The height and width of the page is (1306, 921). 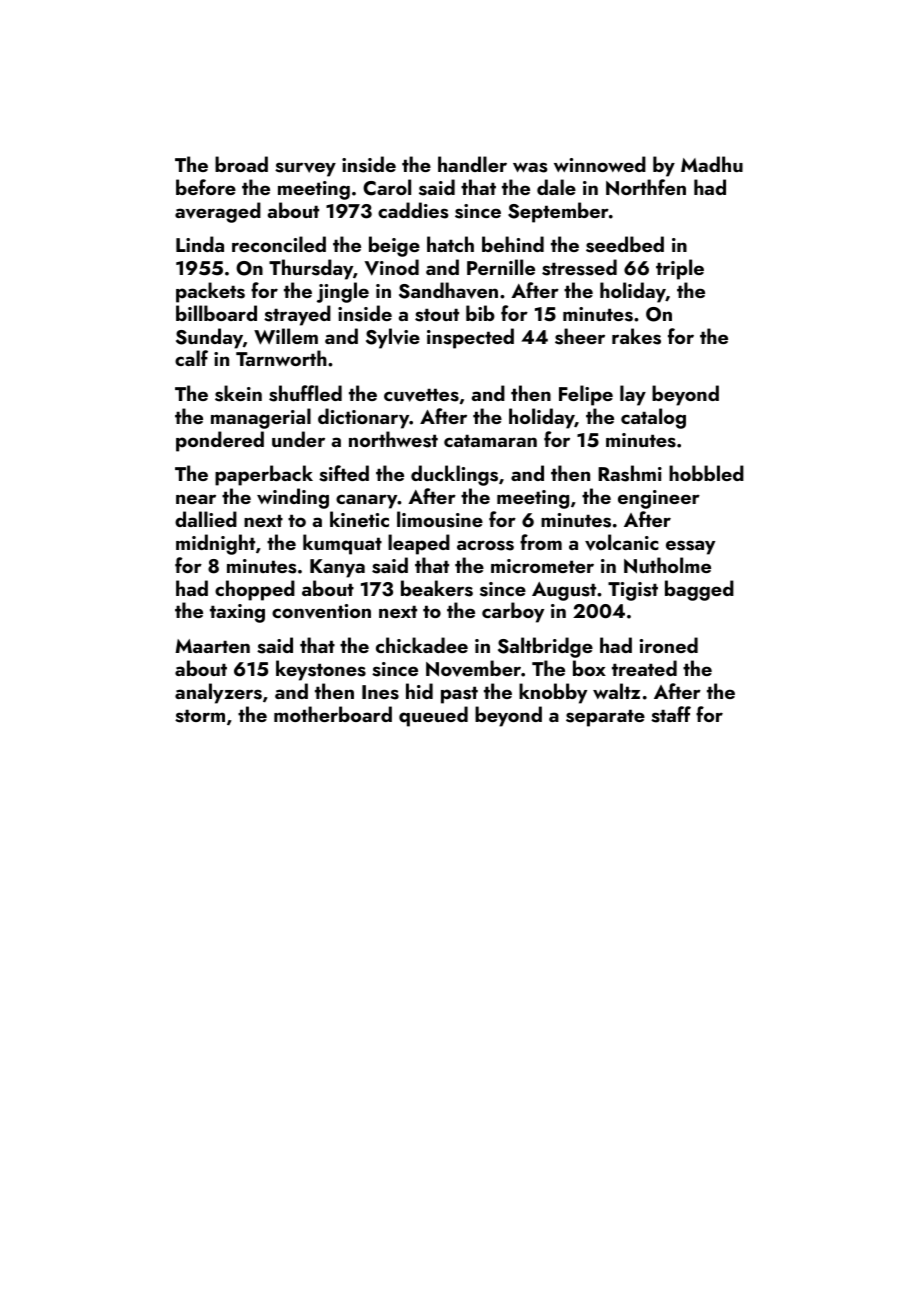 What do you see at coordinates (215, 544) in the page?
I see `midnight` at bounding box center [215, 544].
